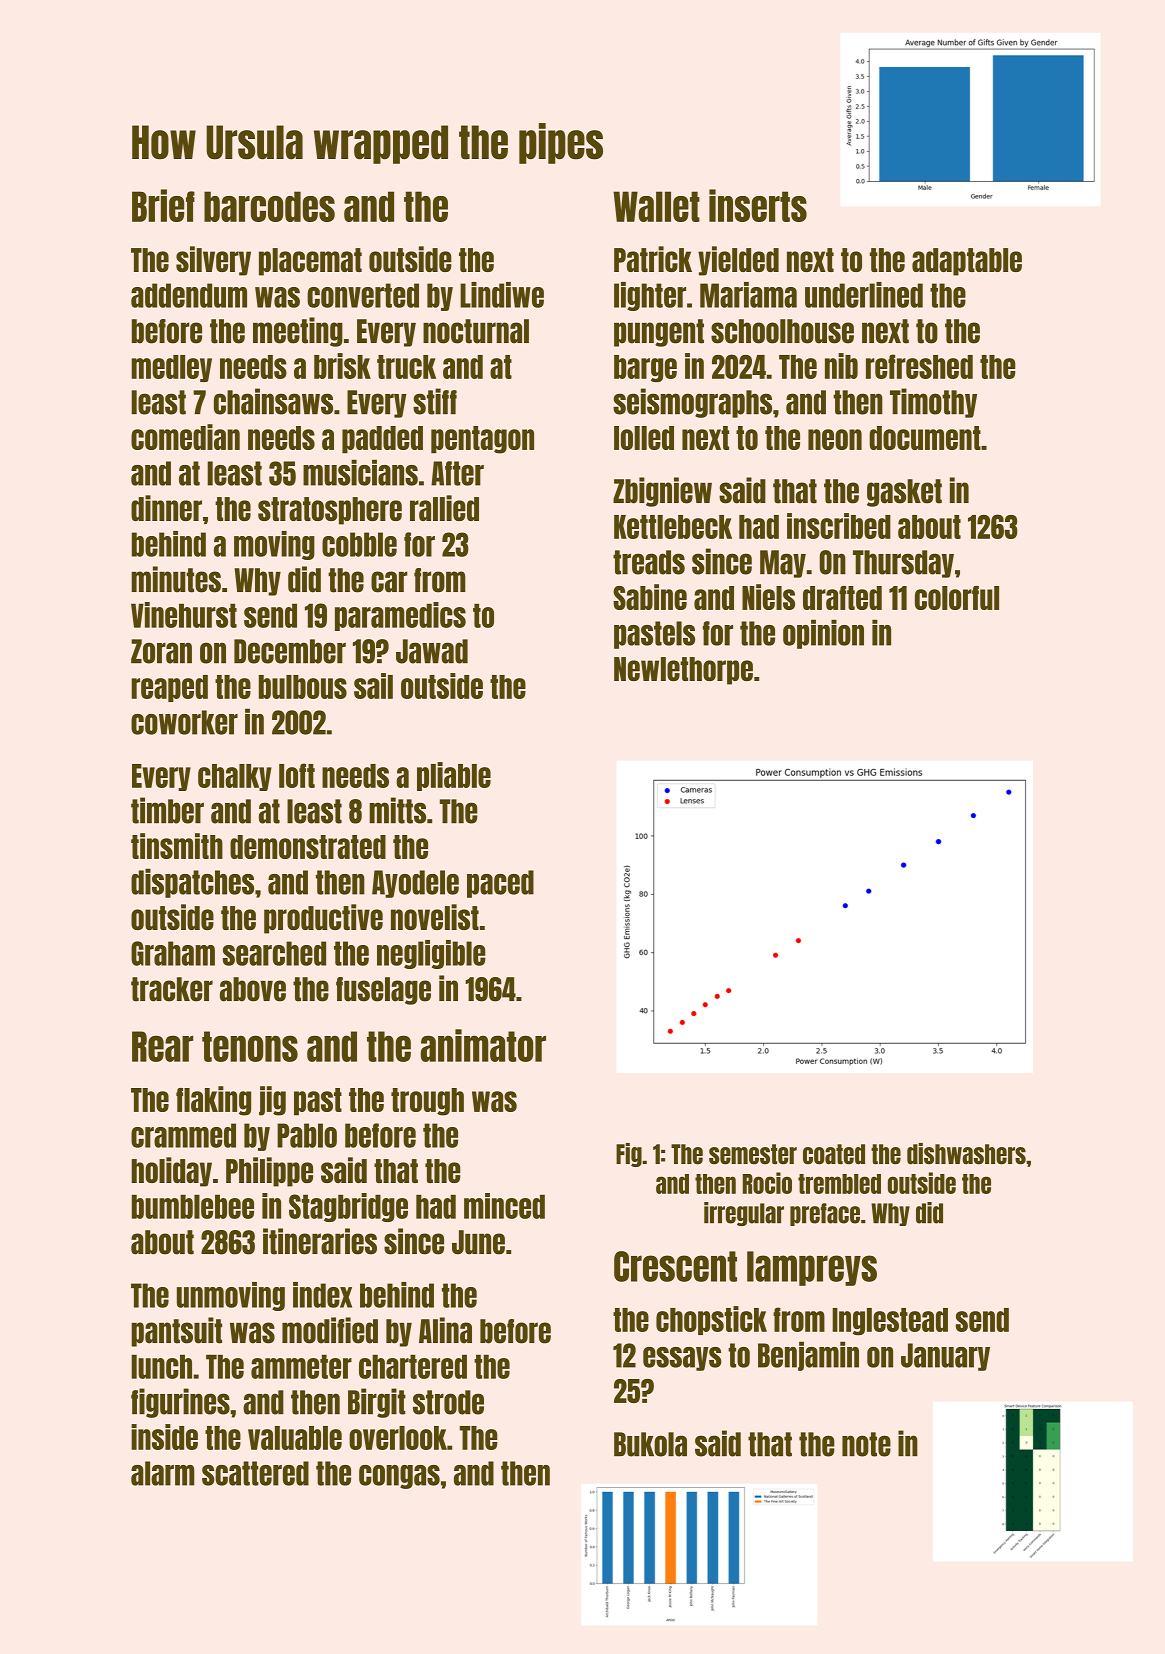 Image resolution: width=1165 pixels, height=1654 pixels. Describe the element at coordinates (758, 205) in the screenshot. I see `inserts` at that location.
